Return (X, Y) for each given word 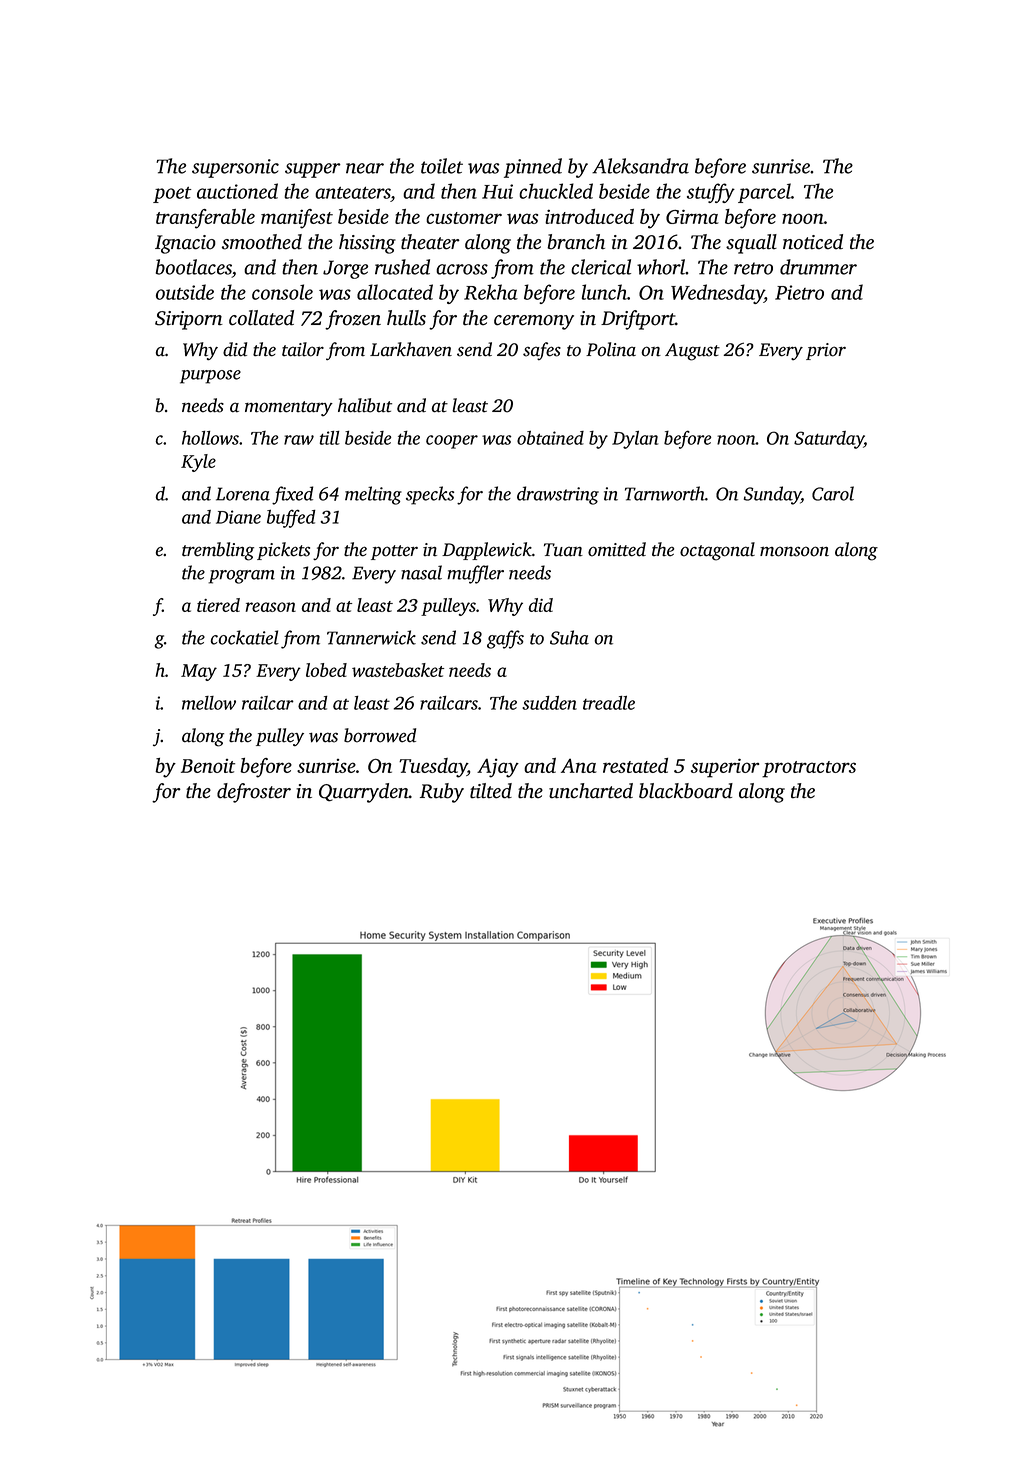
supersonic (235, 168)
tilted (491, 791)
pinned (533, 168)
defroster (254, 793)
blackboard (686, 791)
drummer (818, 267)
